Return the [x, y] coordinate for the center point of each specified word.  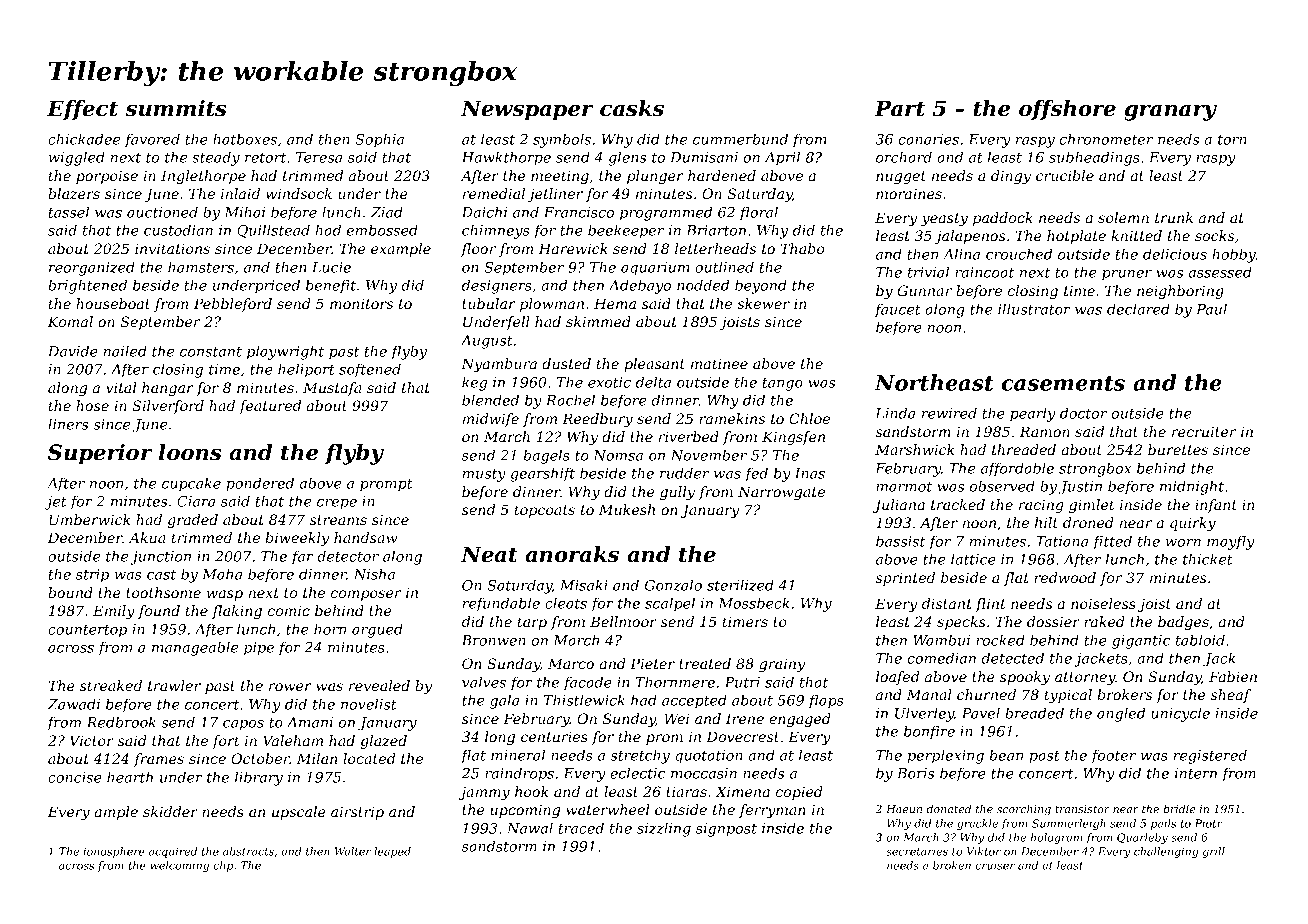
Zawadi [74, 704]
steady [216, 158]
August [487, 342]
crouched [1019, 254]
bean [1006, 755]
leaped [392, 852]
